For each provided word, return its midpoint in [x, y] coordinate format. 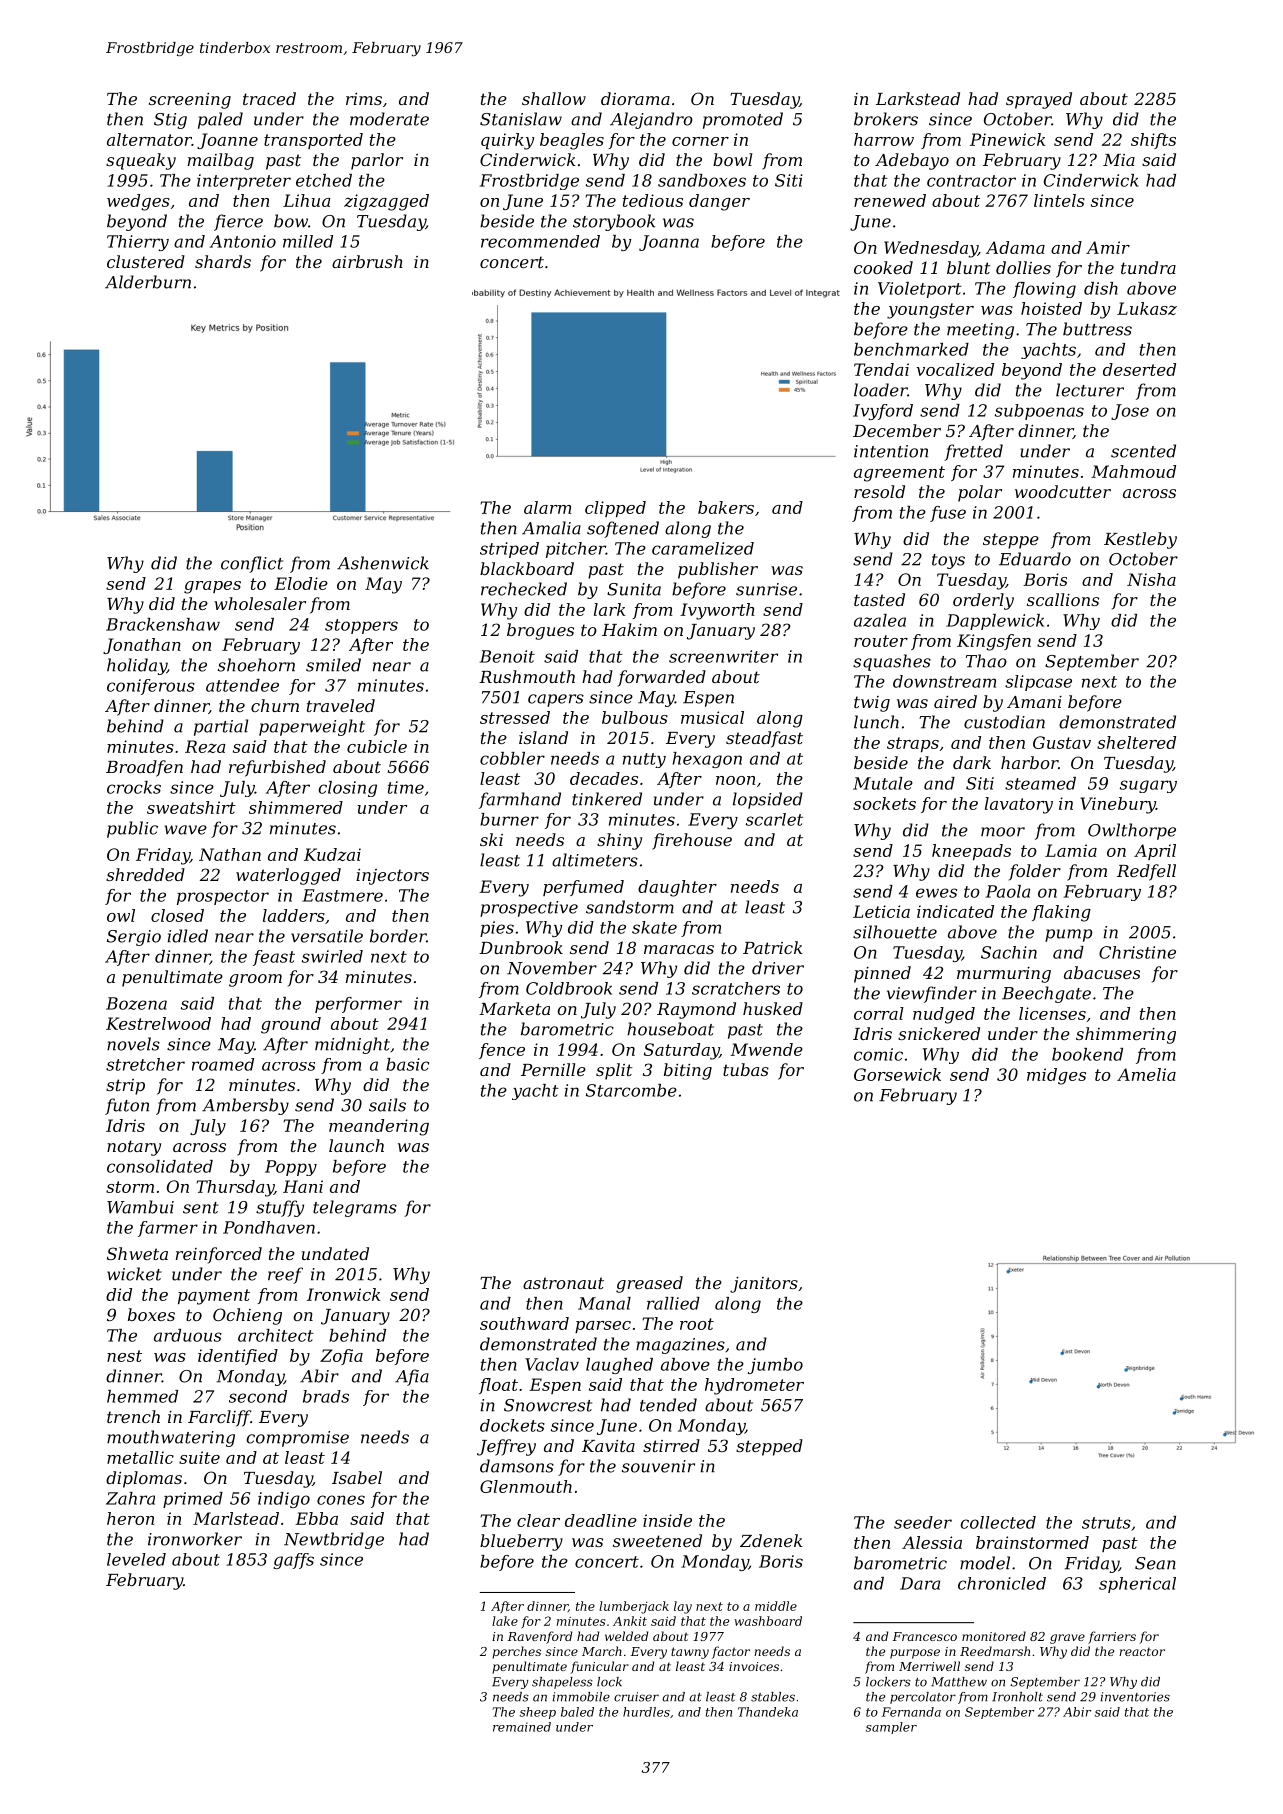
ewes [936, 893]
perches [516, 1652]
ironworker [195, 1539]
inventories [1135, 1697]
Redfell [1146, 872]
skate [654, 927]
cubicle [377, 746]
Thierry [138, 243]
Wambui [140, 1207]
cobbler [512, 758]
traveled [341, 705]
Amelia [1146, 1074]
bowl [732, 159]
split [614, 1071]
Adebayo [912, 161]
